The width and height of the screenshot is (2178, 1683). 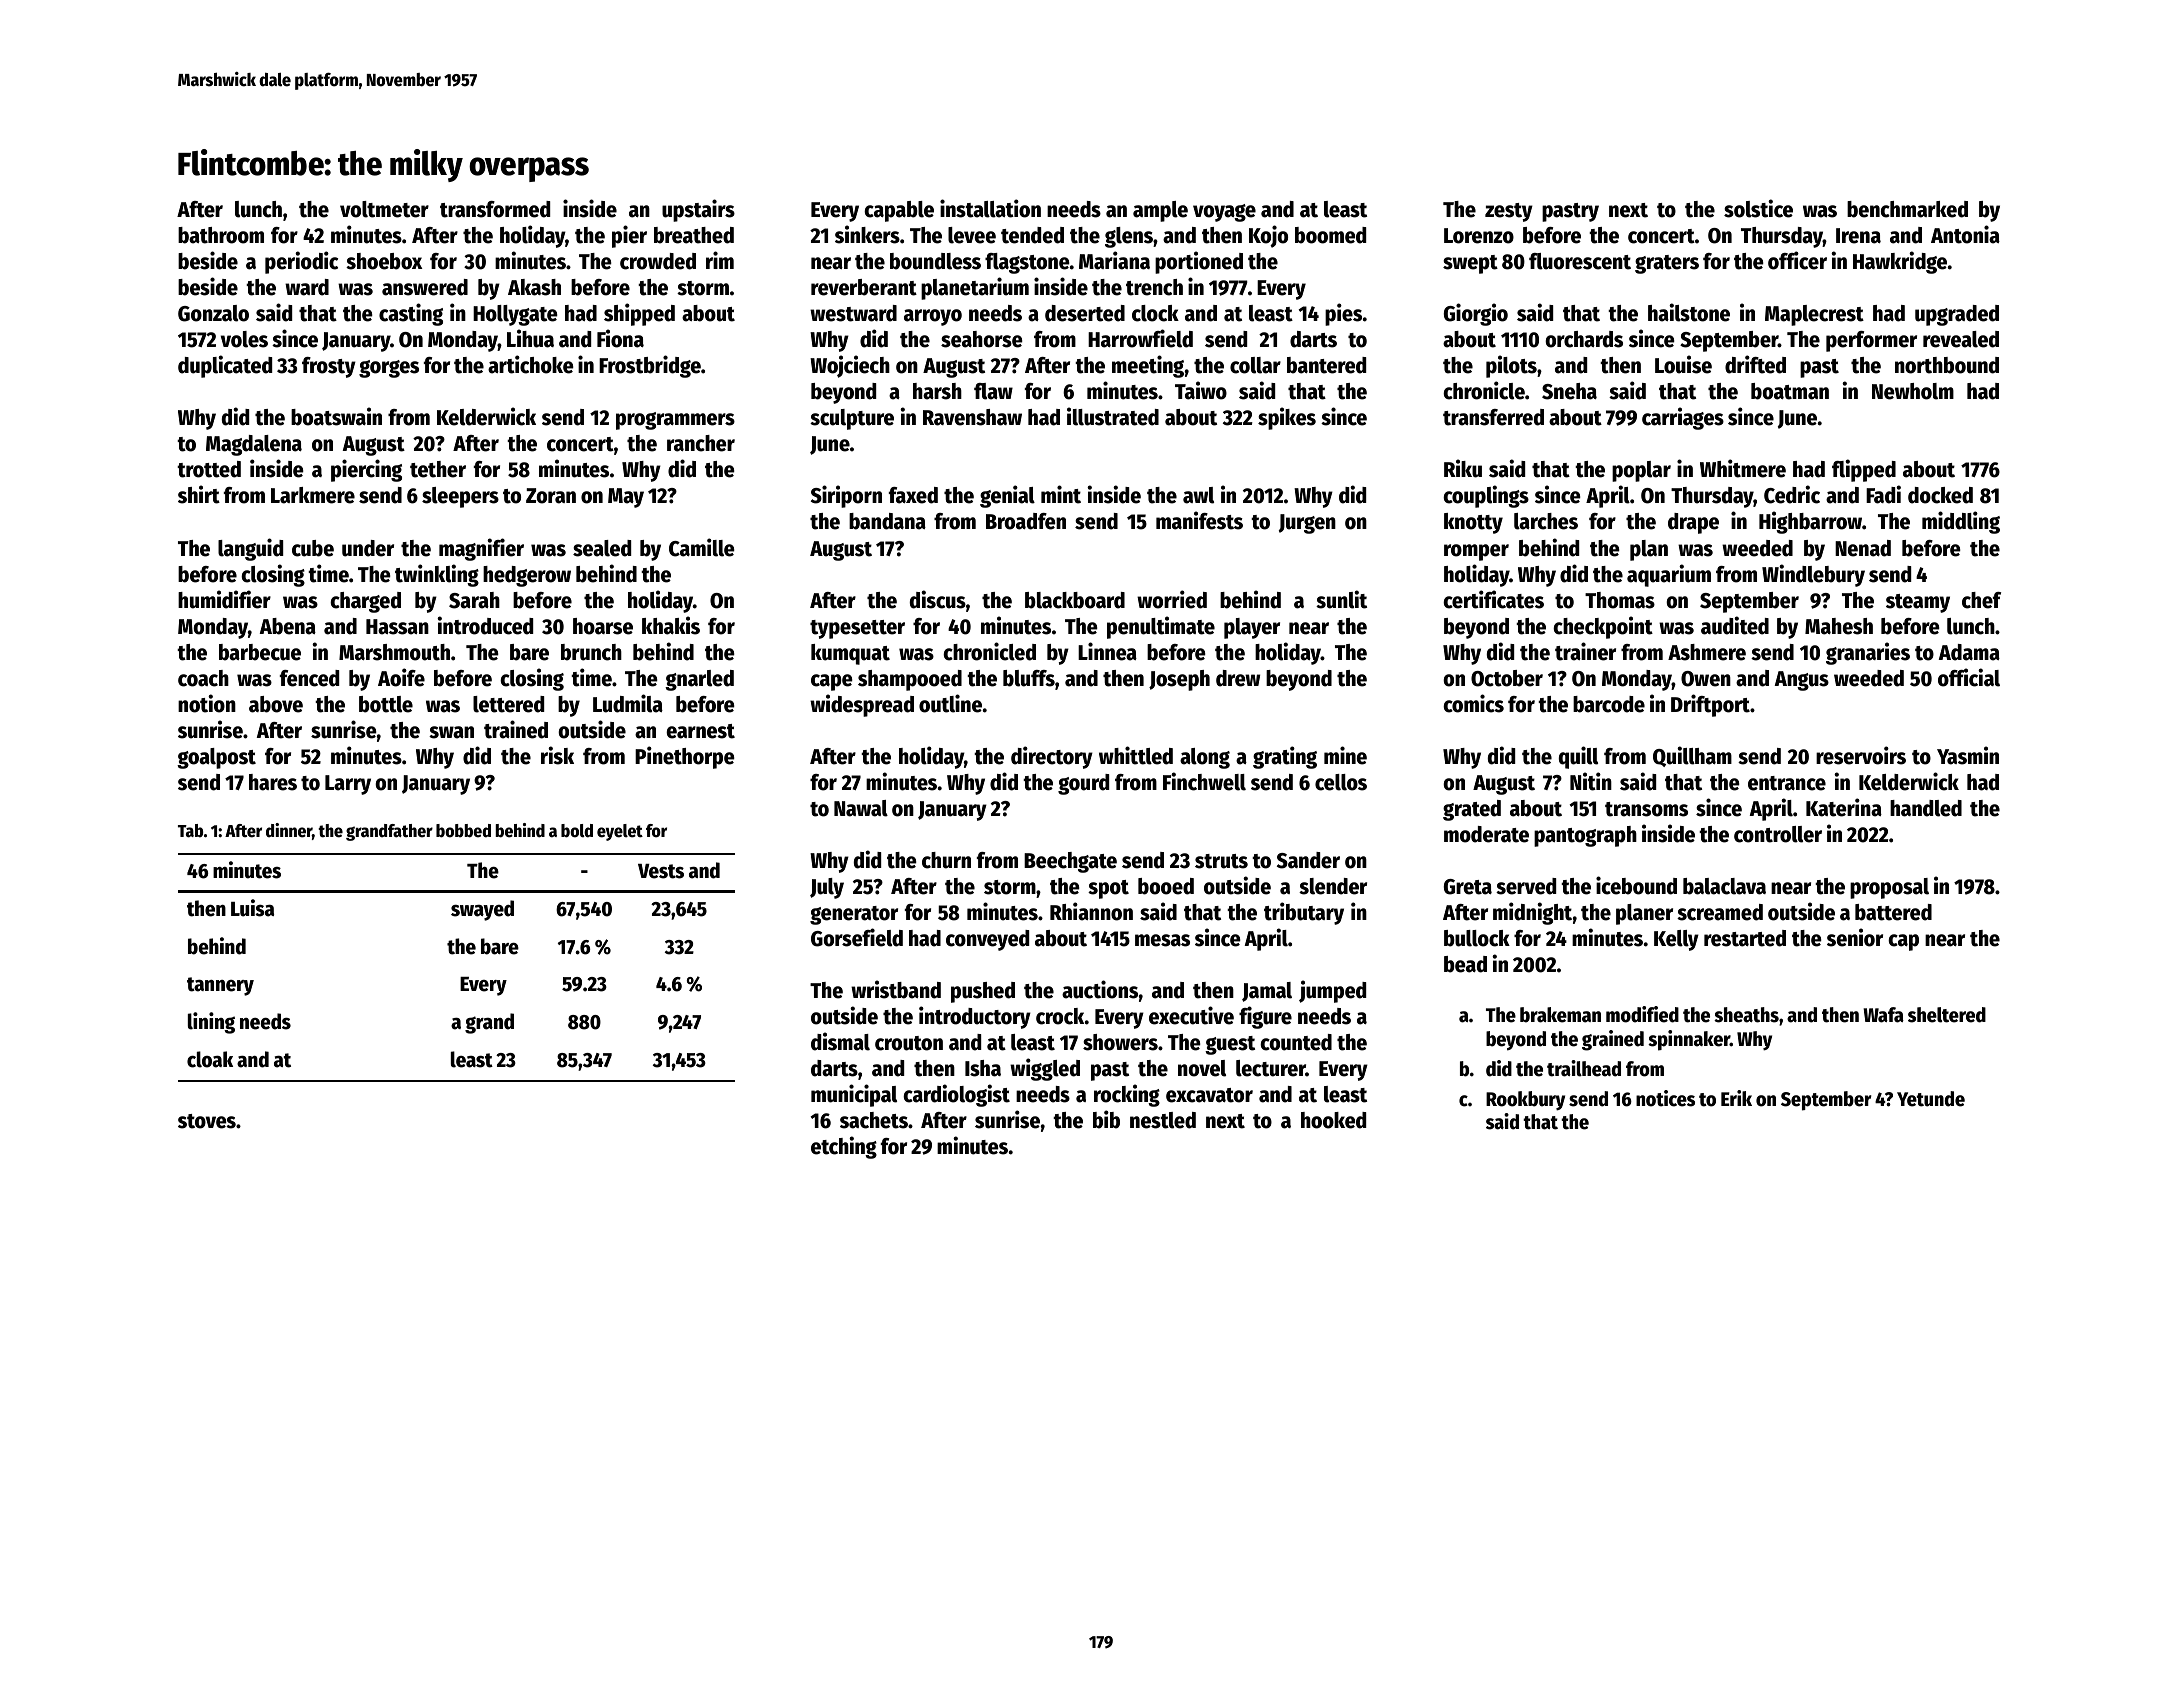 I want to click on installation, so click(x=990, y=208).
